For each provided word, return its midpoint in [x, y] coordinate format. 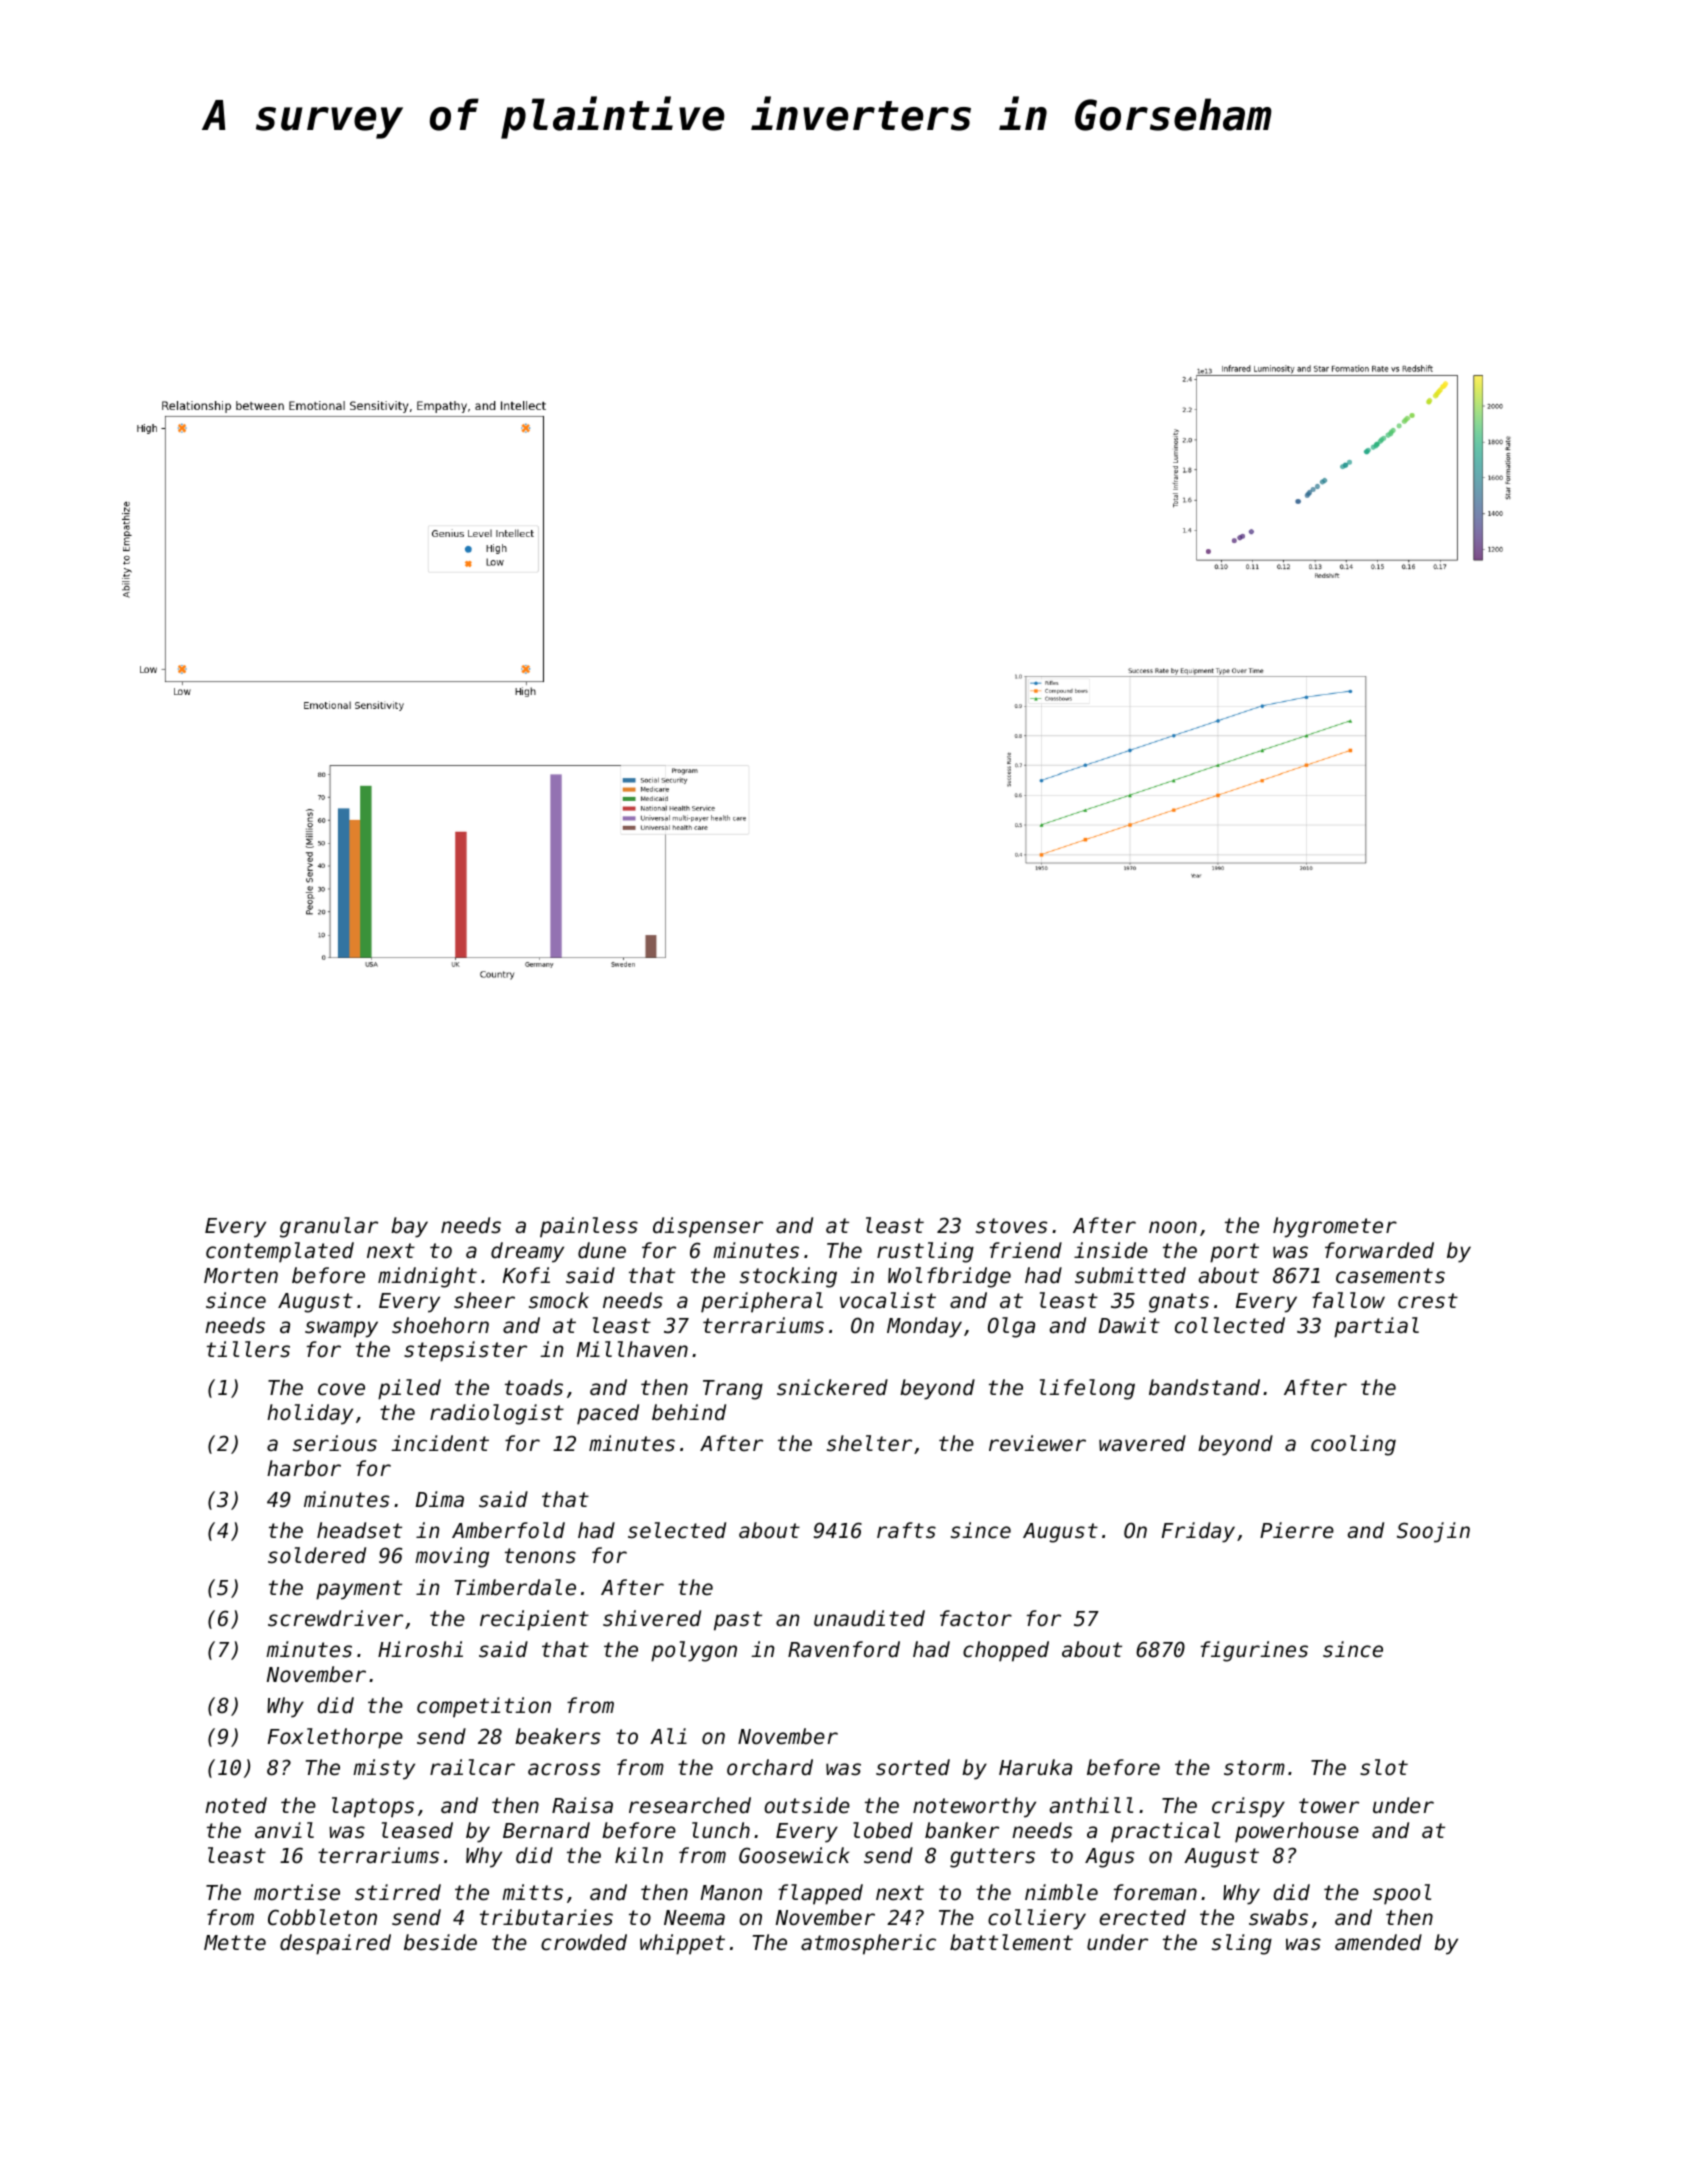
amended [1378, 1942]
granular [329, 1227]
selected [677, 1530]
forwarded [1379, 1250]
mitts [532, 1892]
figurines [1254, 1651]
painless [589, 1227]
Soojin [1433, 1532]
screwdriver [335, 1618]
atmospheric [868, 1944]
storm [1254, 1768]
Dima [440, 1499]
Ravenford [844, 1649]
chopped [1006, 1651]
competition [484, 1707]
